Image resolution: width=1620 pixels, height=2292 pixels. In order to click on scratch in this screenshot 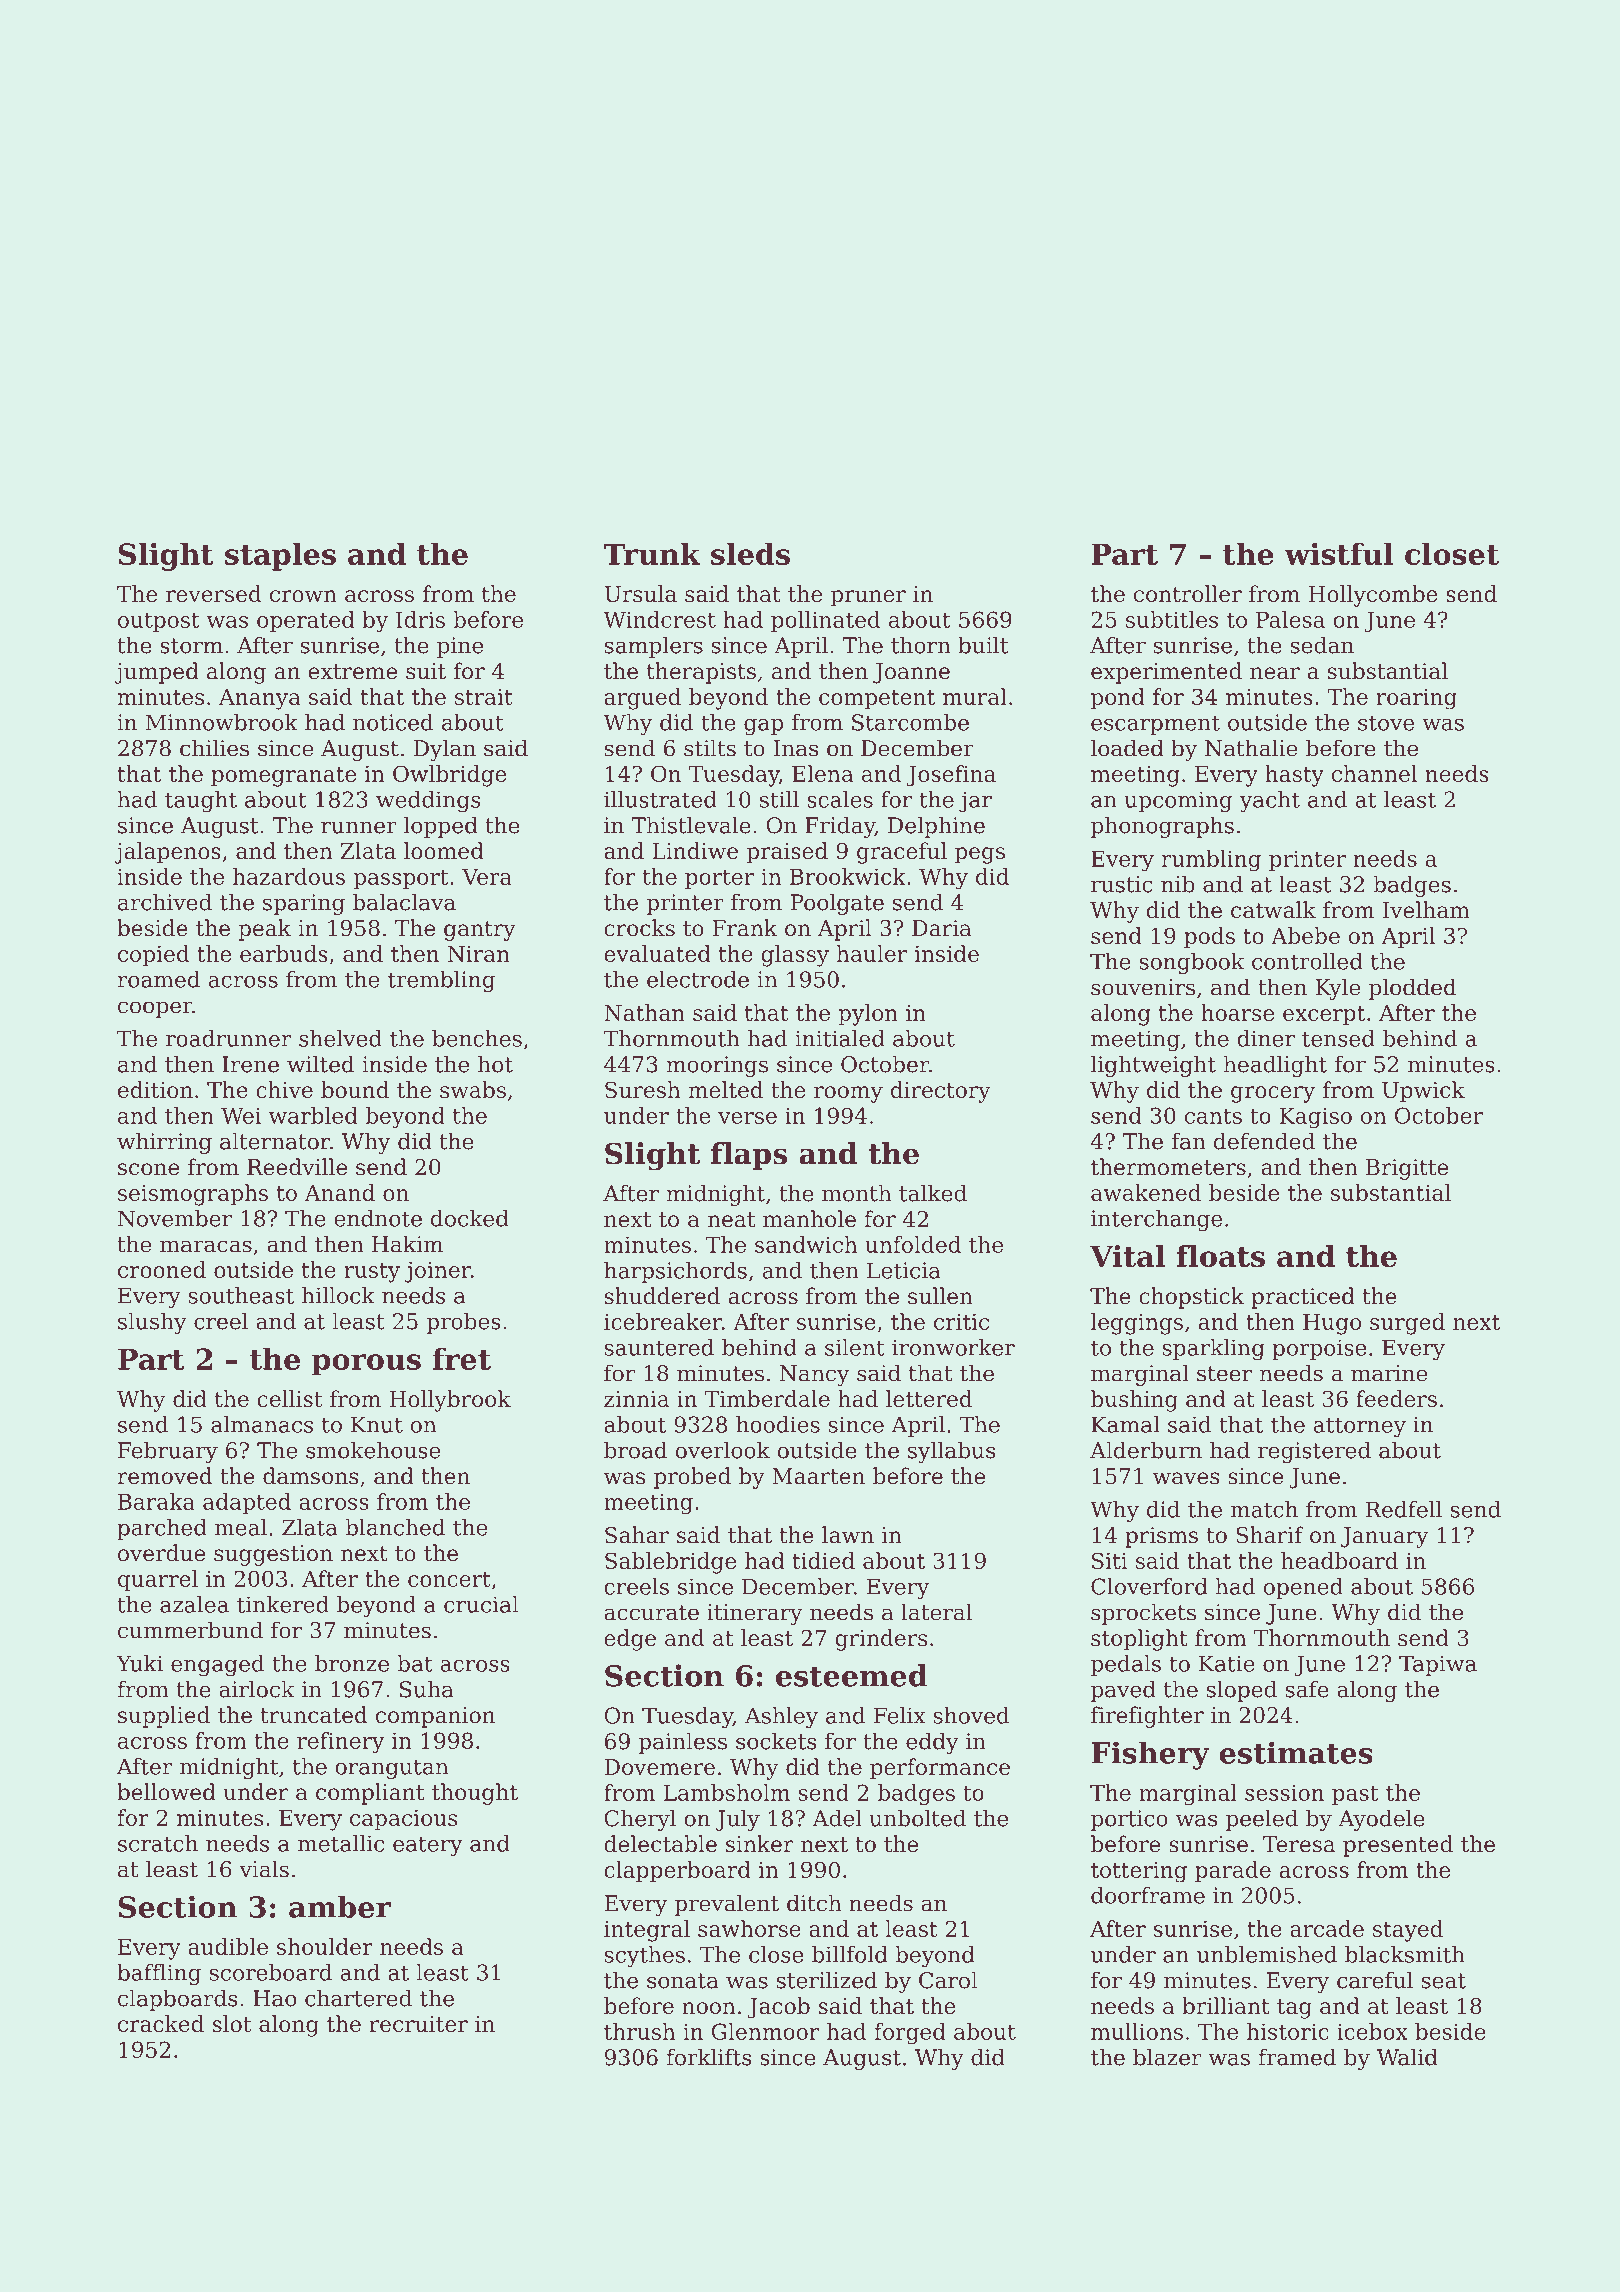, I will do `click(158, 1843)`.
